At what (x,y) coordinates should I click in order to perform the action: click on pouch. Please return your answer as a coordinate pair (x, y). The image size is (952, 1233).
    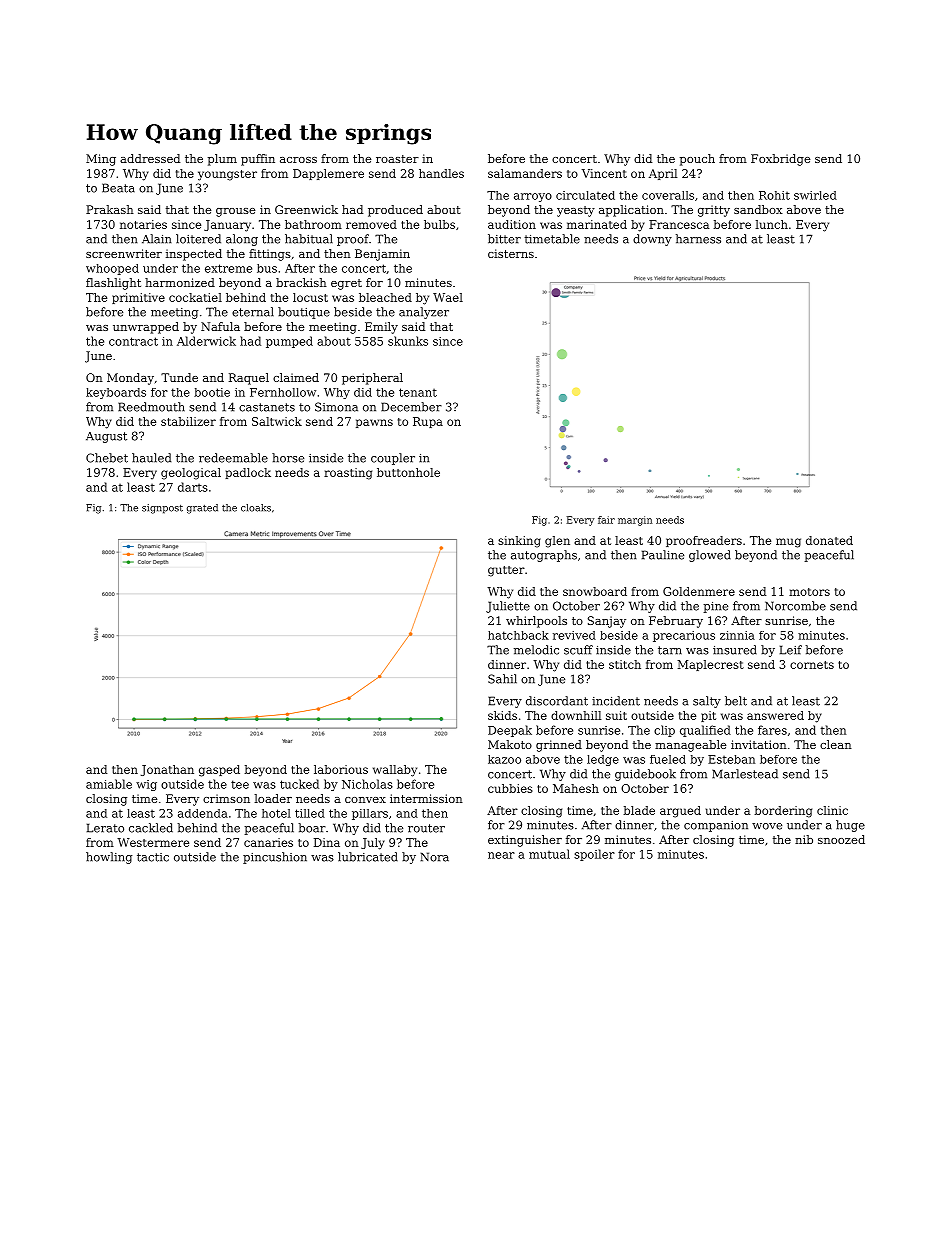
    Looking at the image, I should click on (697, 160).
